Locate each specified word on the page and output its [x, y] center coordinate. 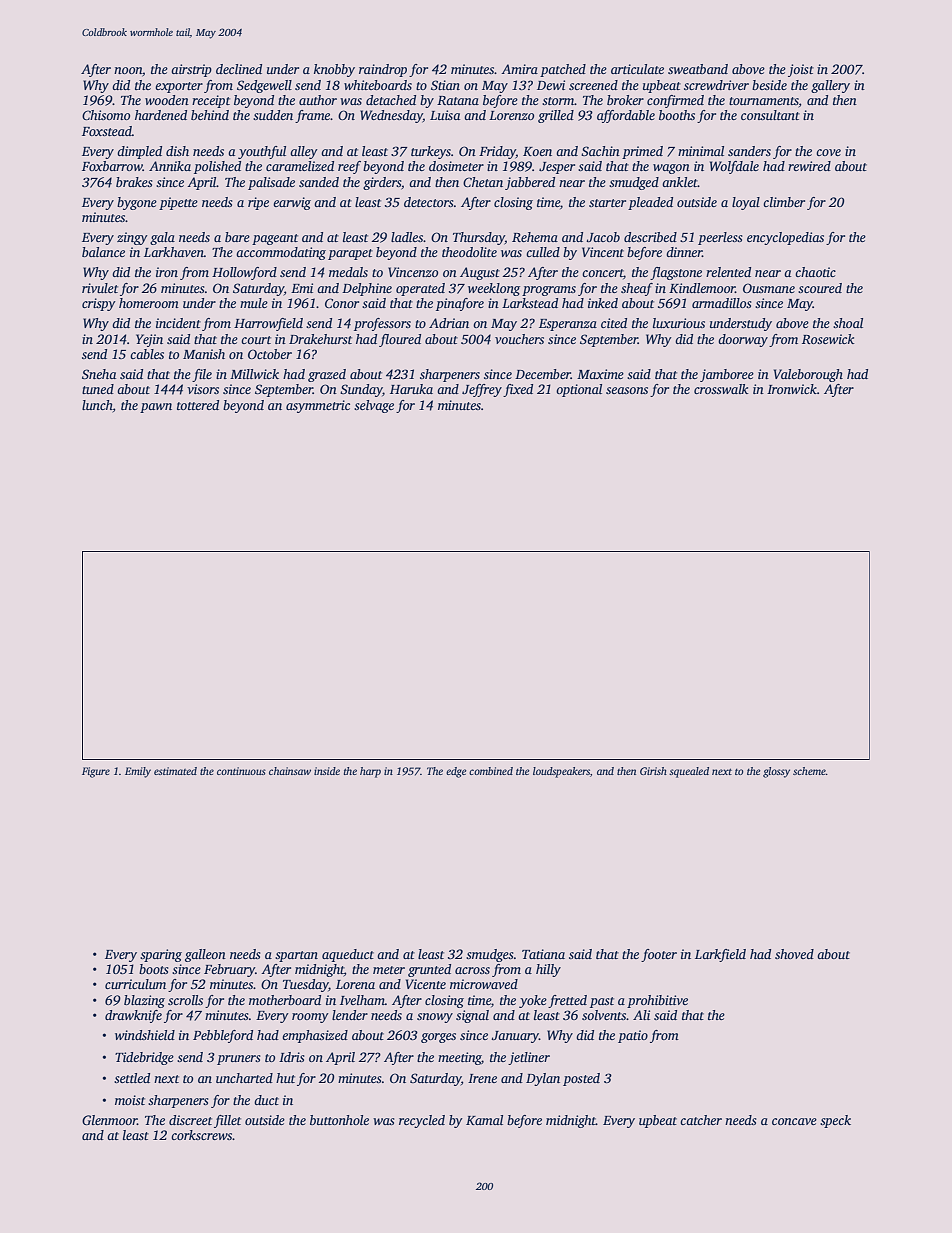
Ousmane [769, 288]
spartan [296, 956]
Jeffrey [482, 390]
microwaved [484, 984]
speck [835, 1121]
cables [147, 354]
